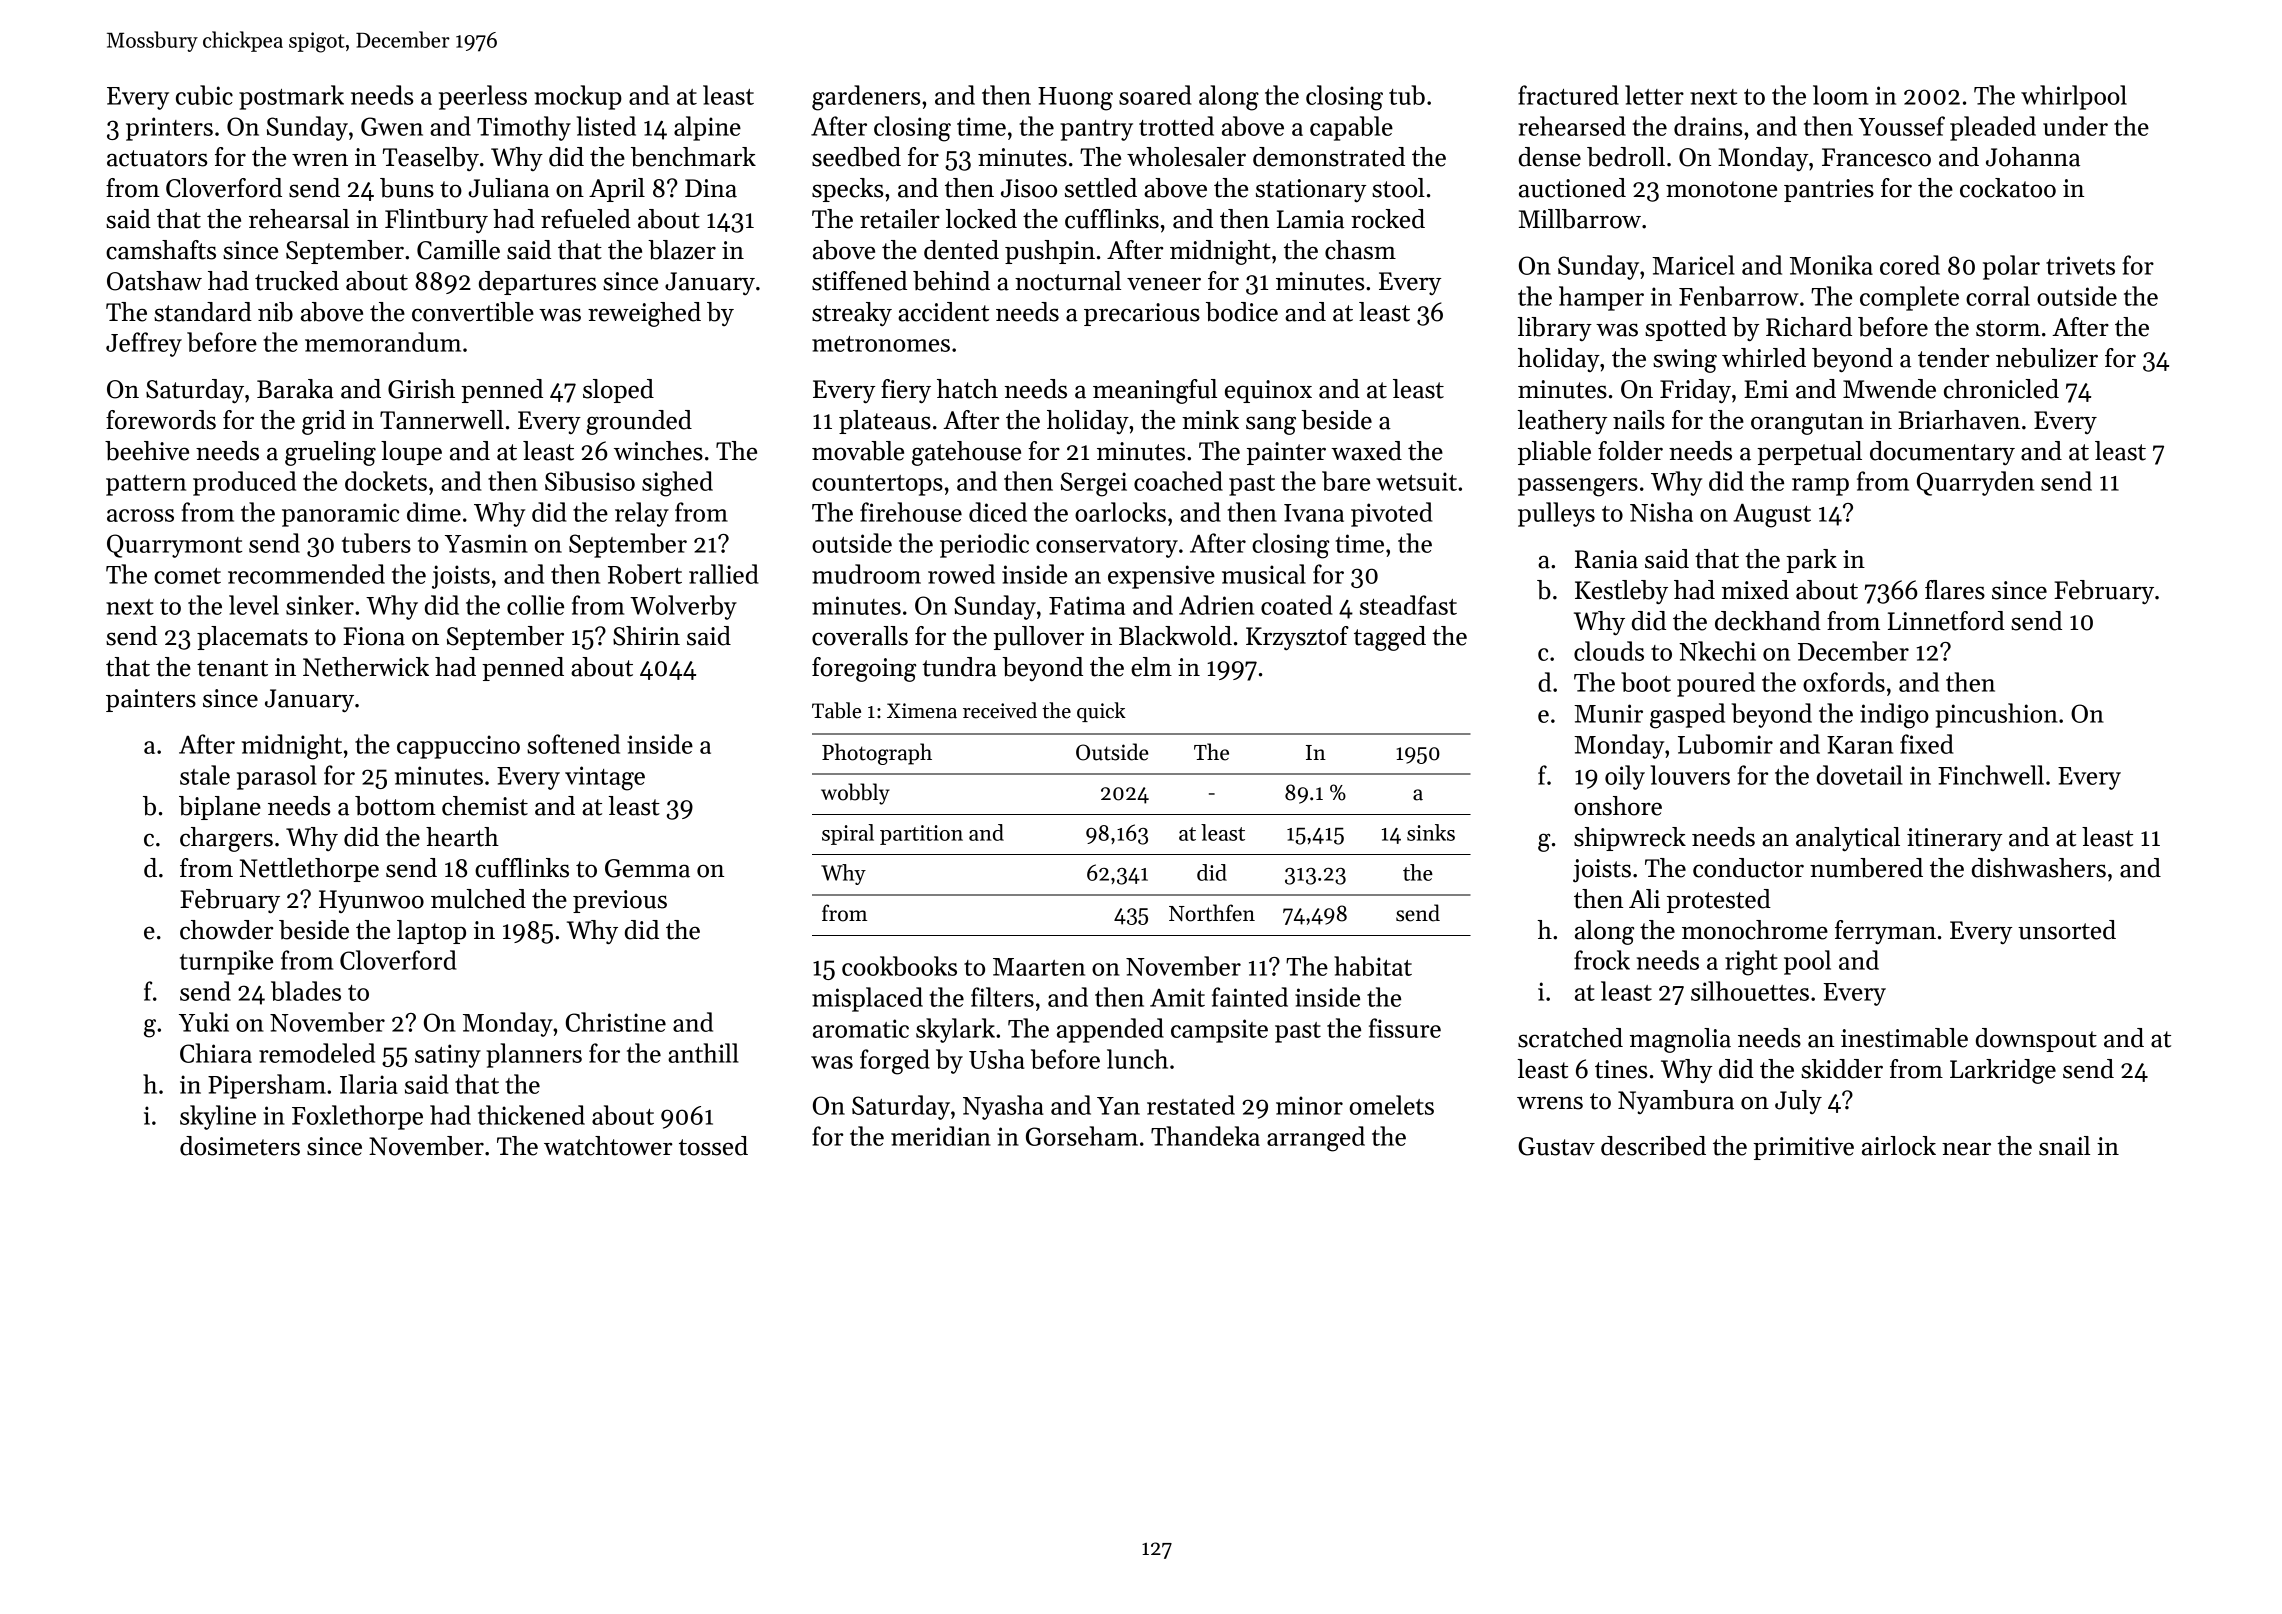 The height and width of the screenshot is (1614, 2282). What do you see at coordinates (608, 1146) in the screenshot?
I see `watchtower` at bounding box center [608, 1146].
